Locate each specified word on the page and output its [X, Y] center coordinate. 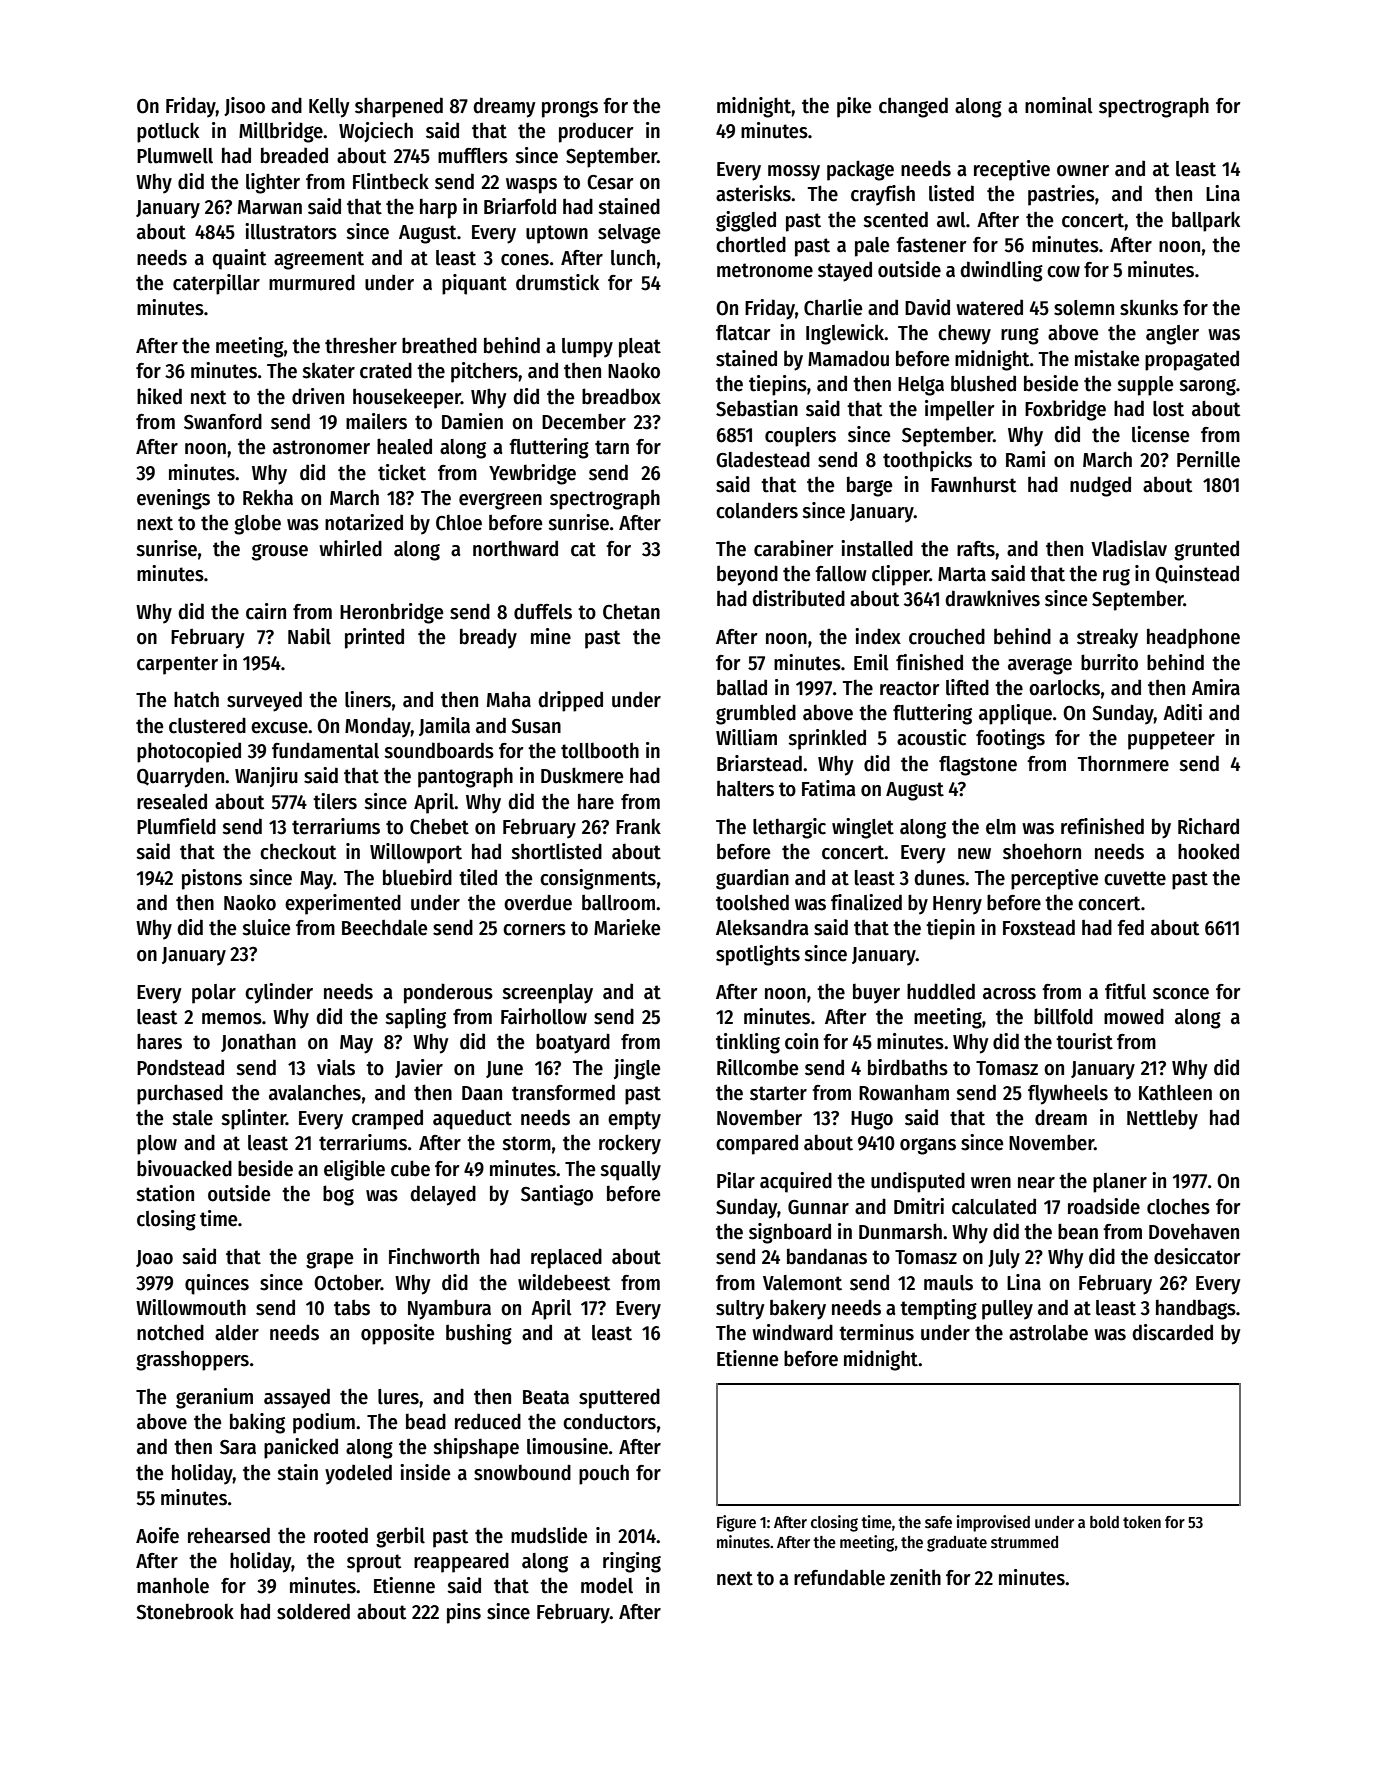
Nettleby [1162, 1119]
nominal [1059, 105]
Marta [962, 574]
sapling [415, 1018]
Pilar [736, 1180]
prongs [570, 109]
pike [854, 107]
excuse [279, 728]
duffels [543, 611]
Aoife [157, 1535]
